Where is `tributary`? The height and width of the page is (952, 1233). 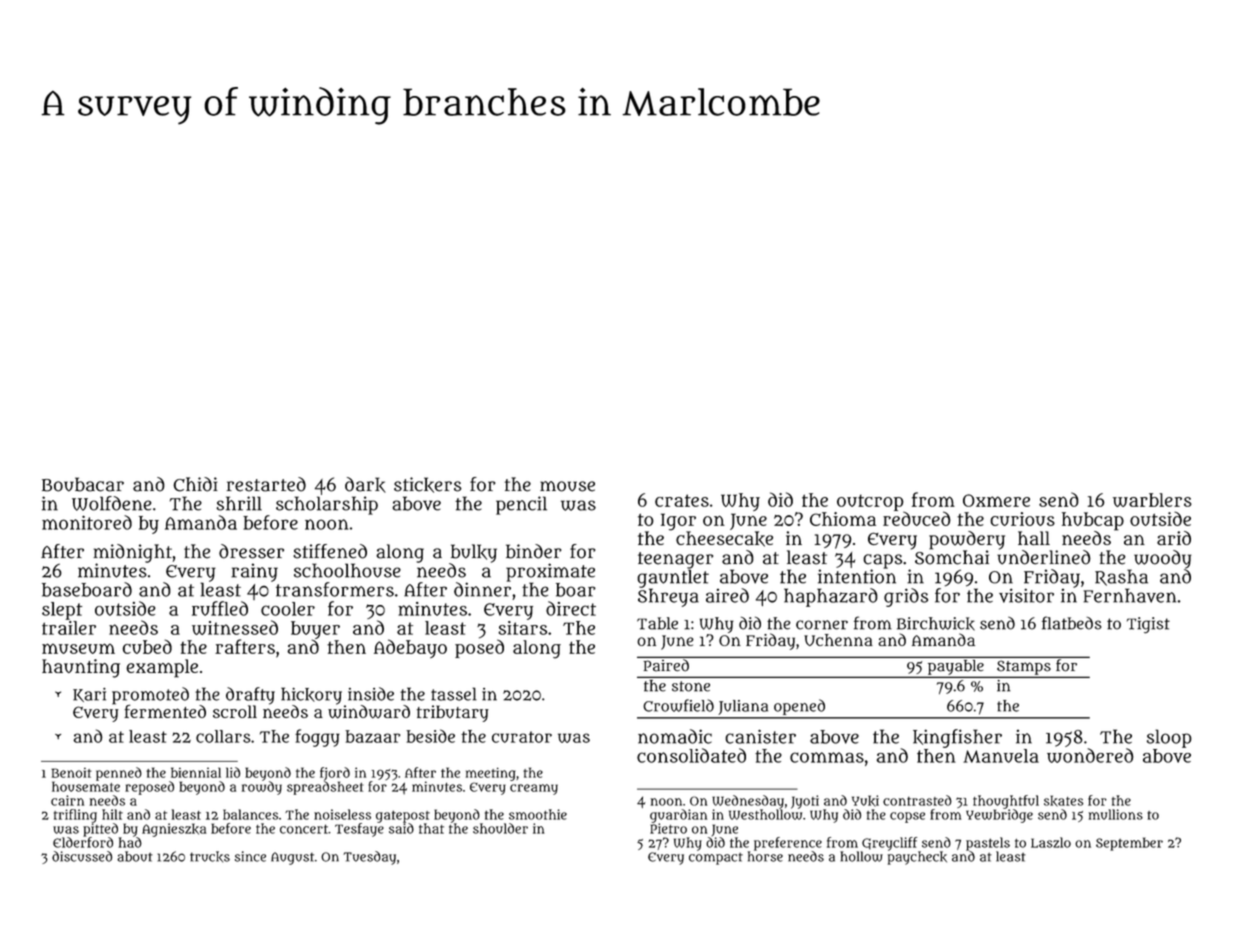
tributary is located at coordinates (453, 713).
